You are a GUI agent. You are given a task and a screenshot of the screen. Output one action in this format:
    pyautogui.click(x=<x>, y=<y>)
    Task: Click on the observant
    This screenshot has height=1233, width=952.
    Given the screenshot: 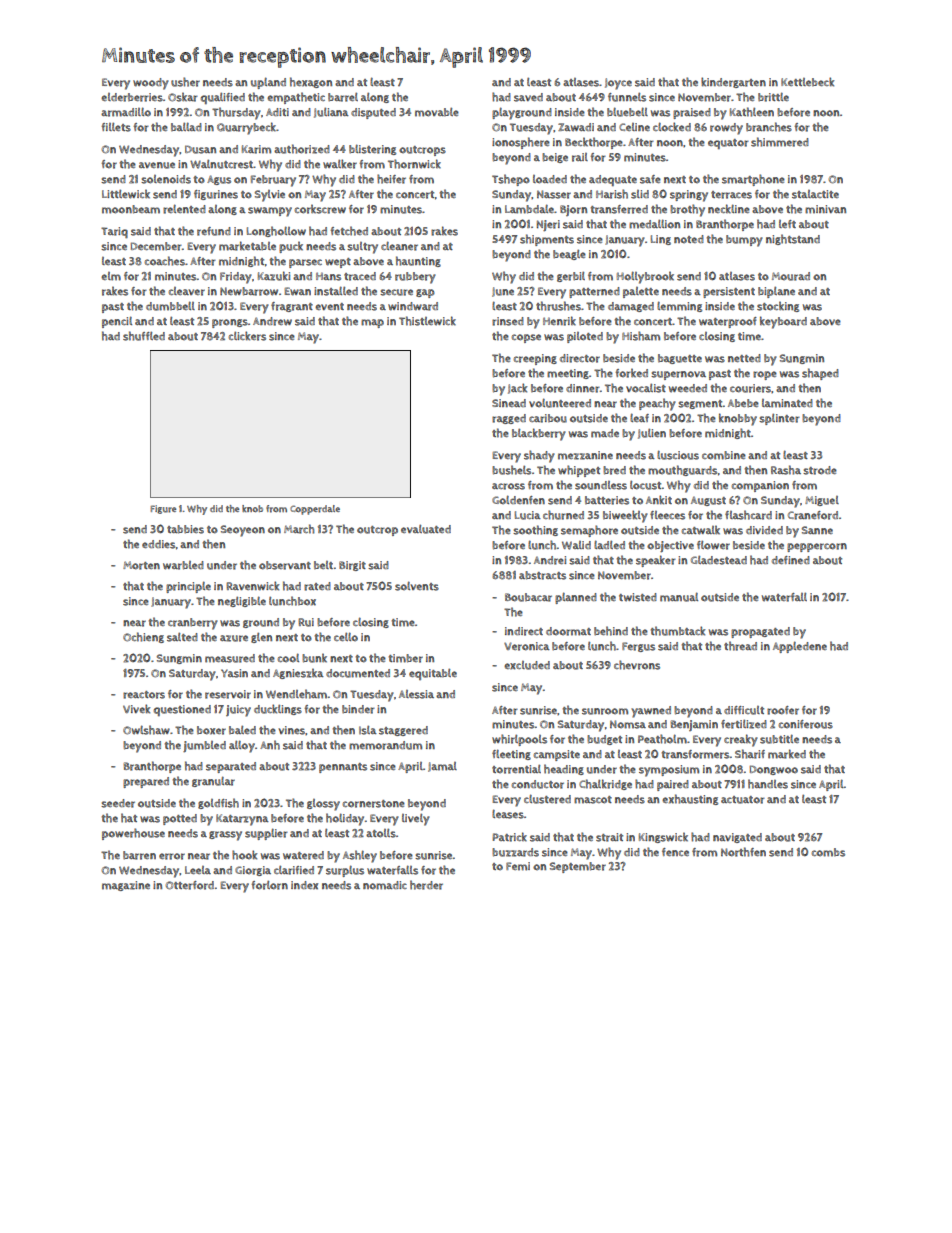 What is the action you would take?
    pyautogui.click(x=285, y=565)
